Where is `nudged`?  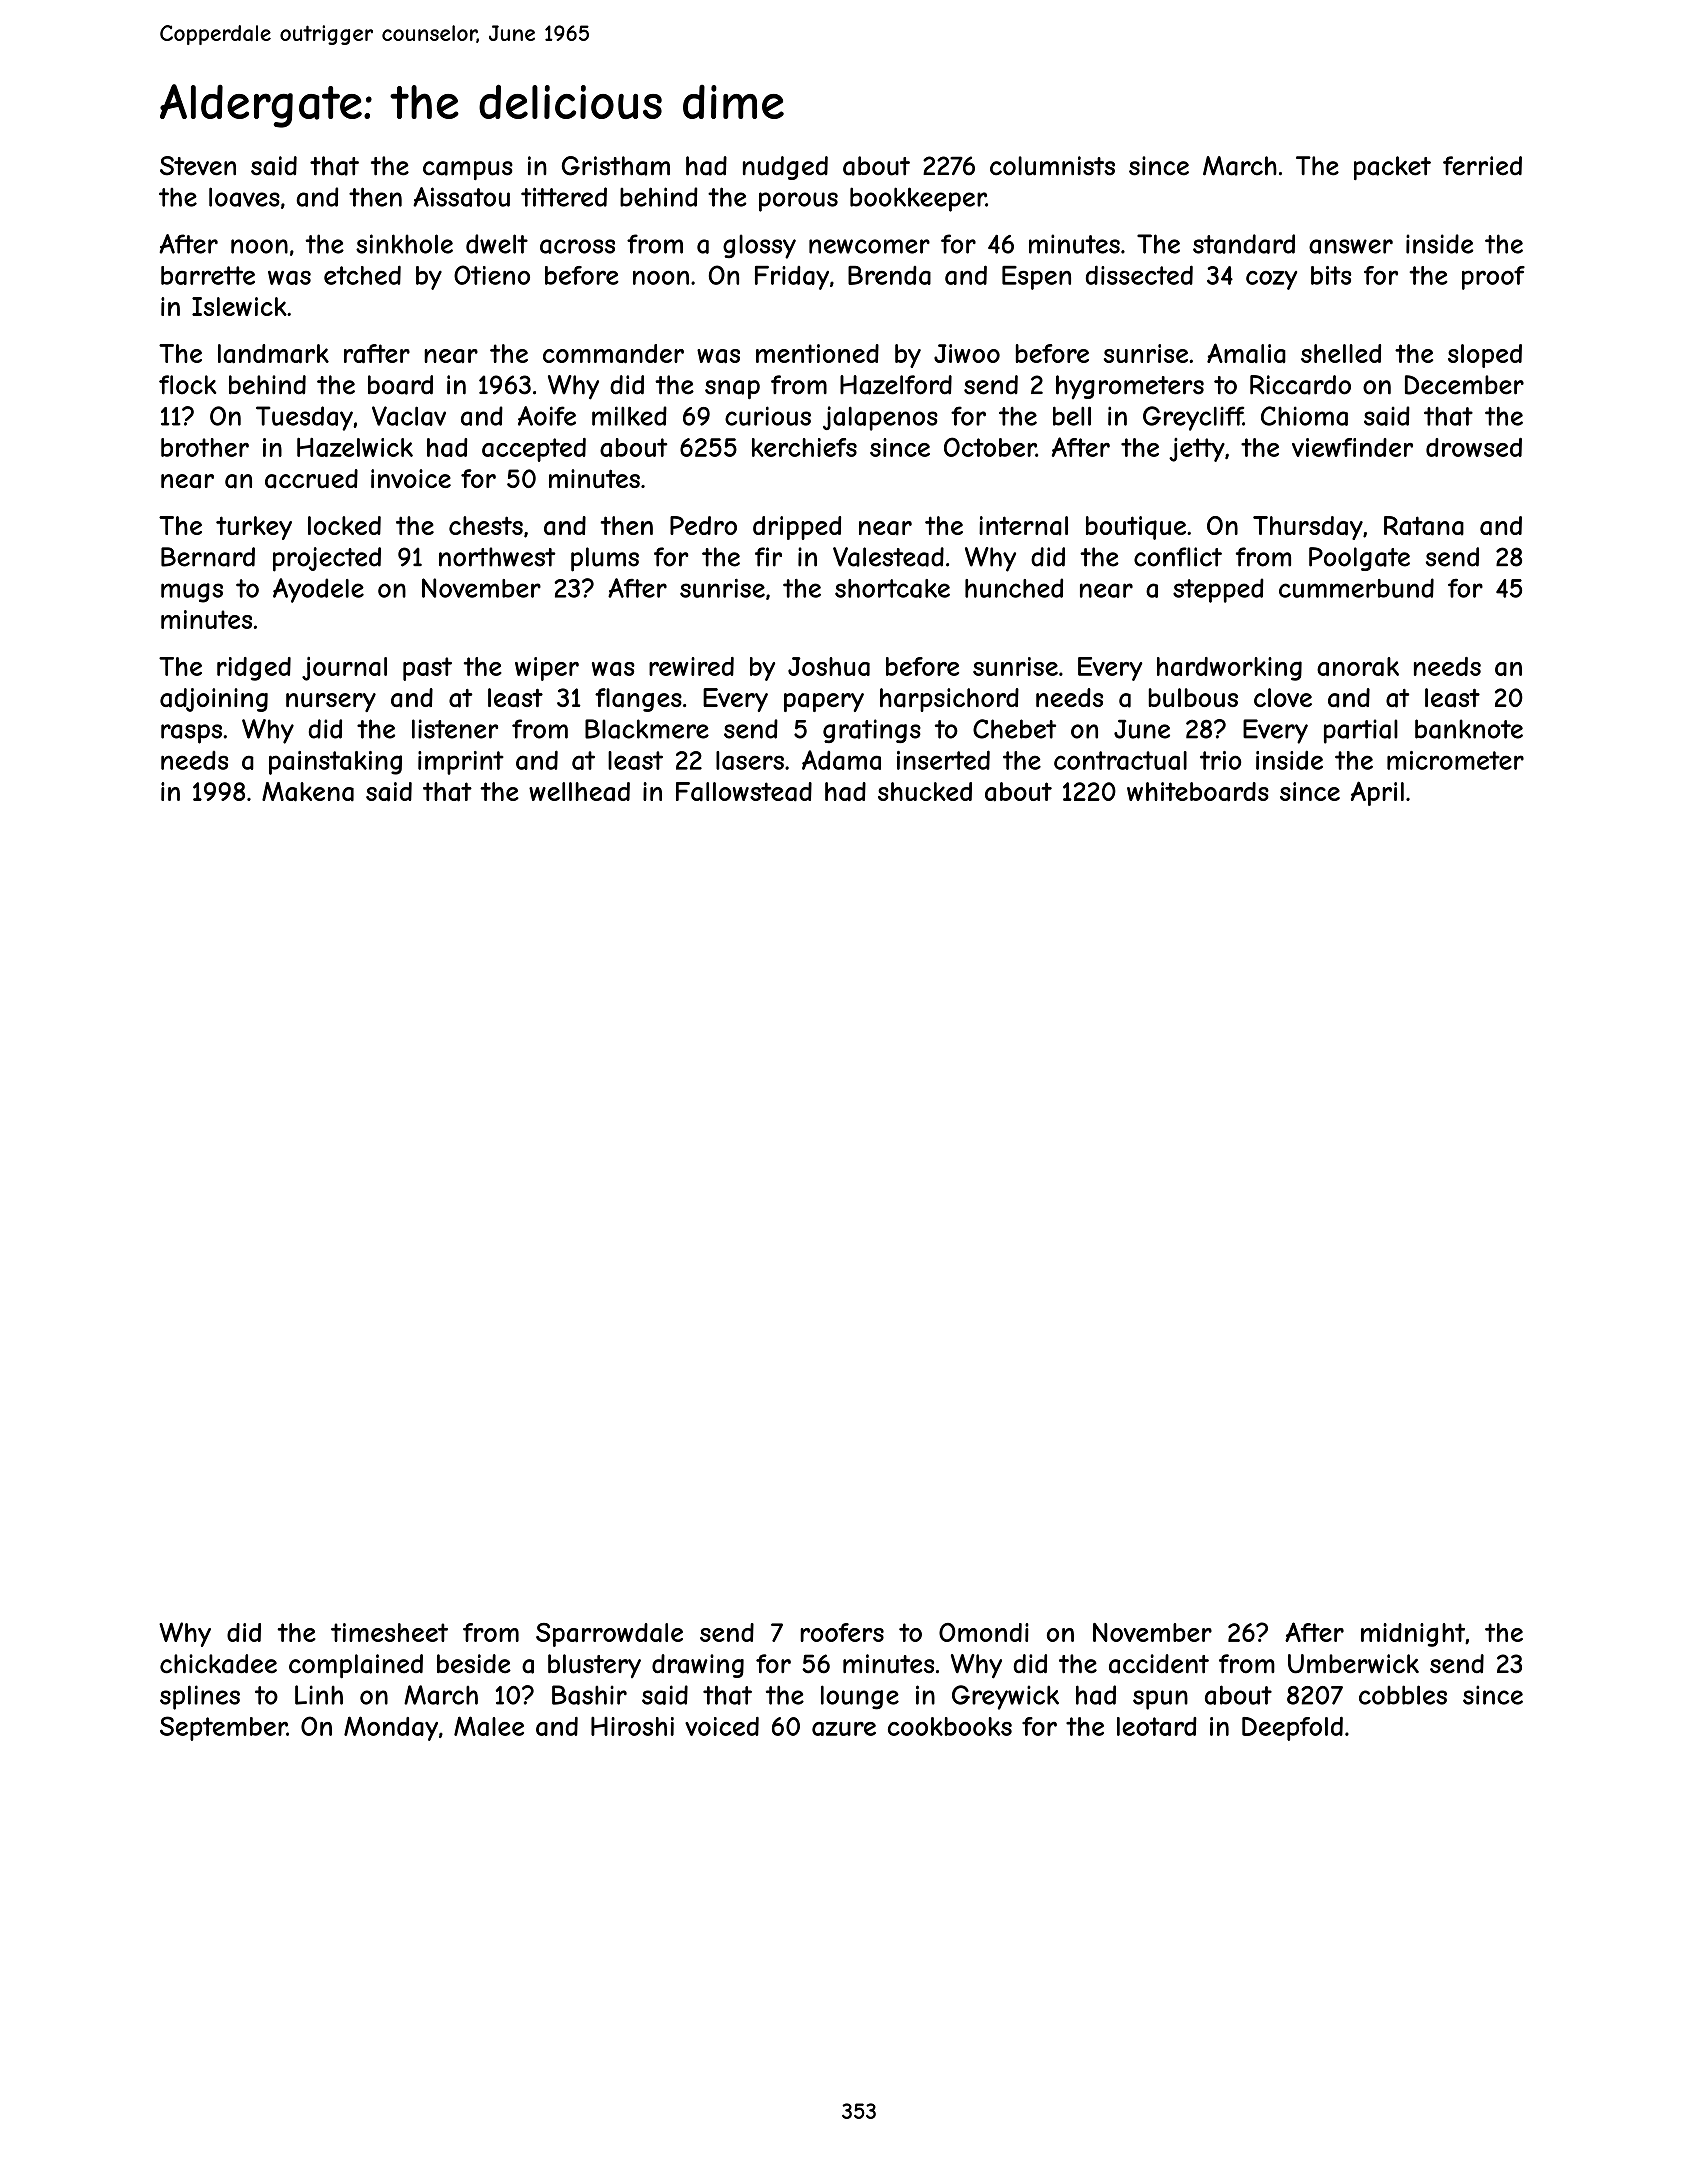
nudged is located at coordinates (785, 168).
